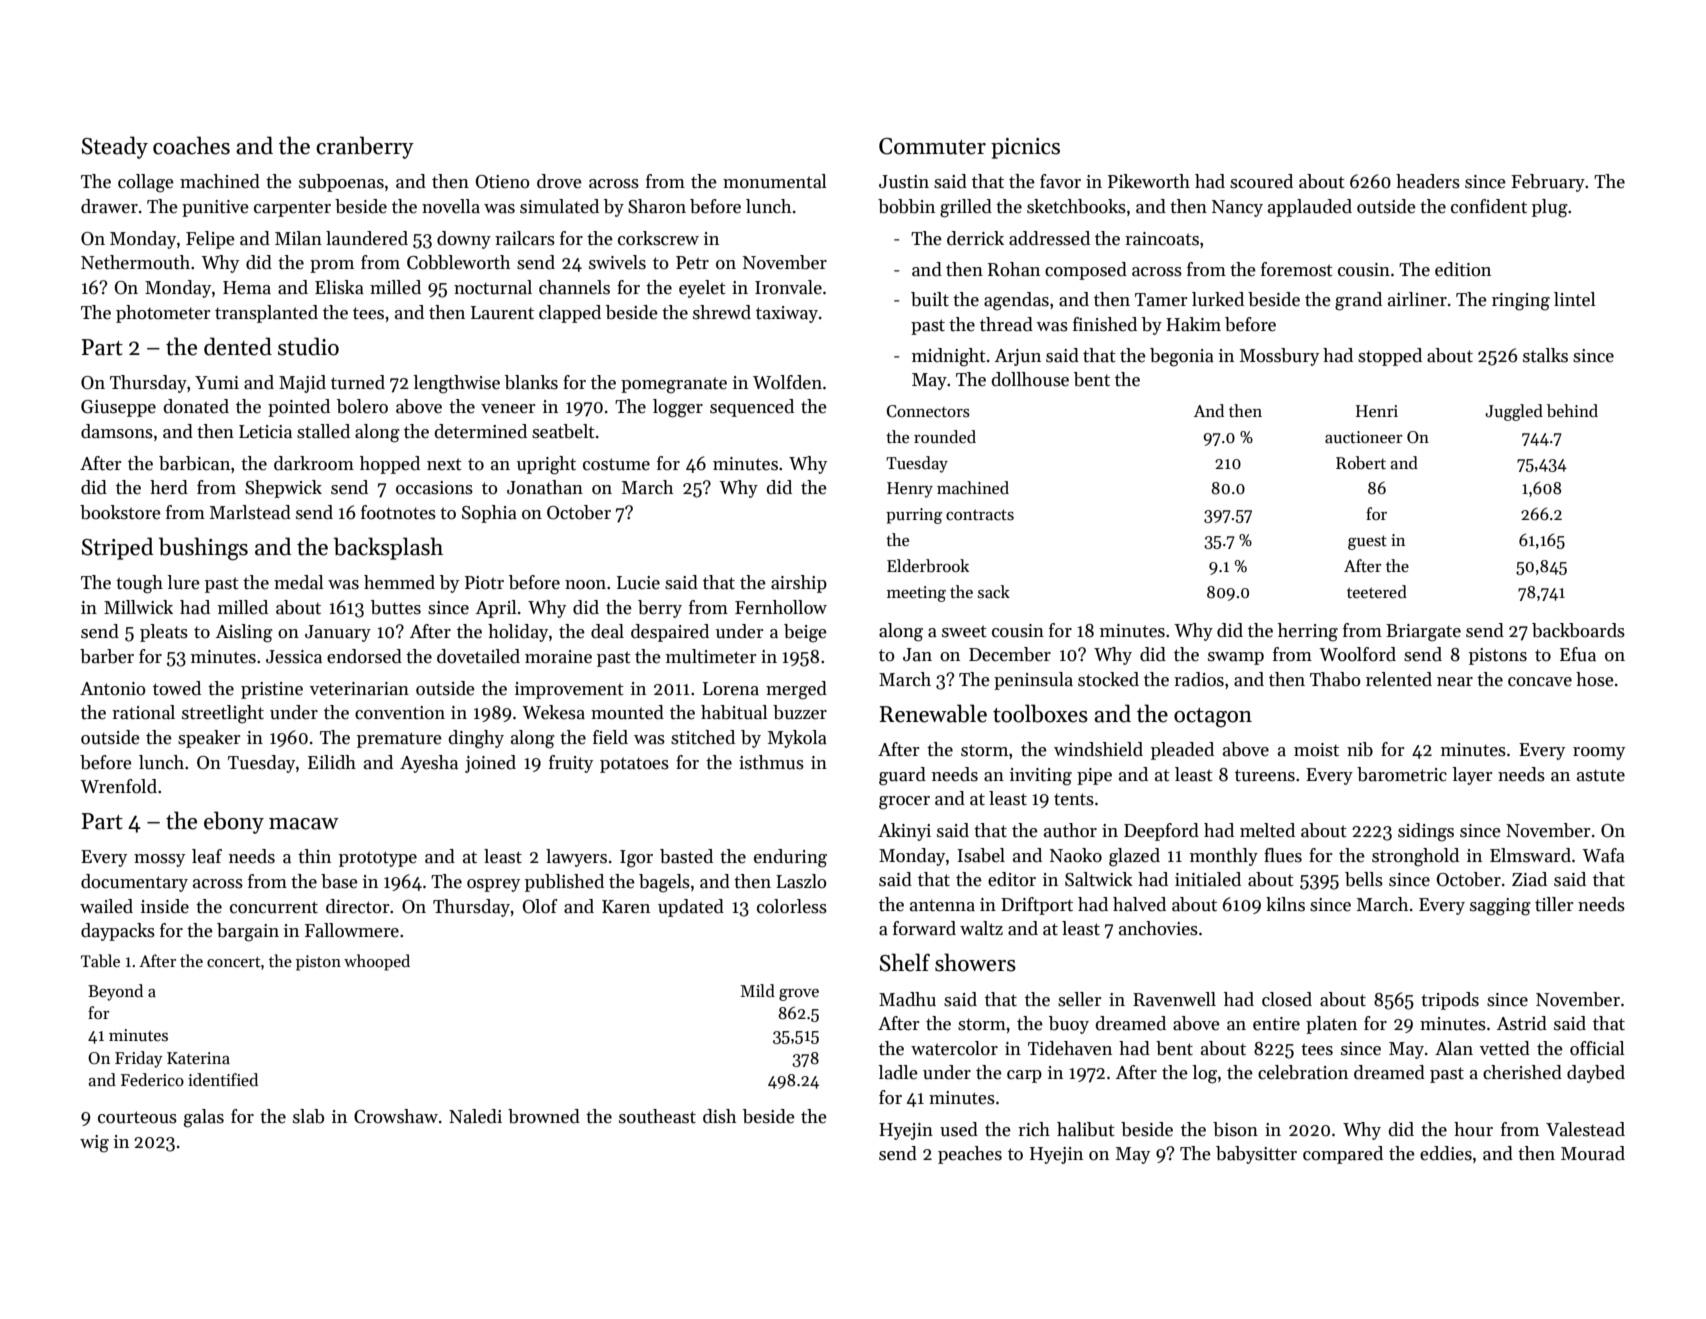 The width and height of the image is (1706, 1319). I want to click on contracts, so click(980, 515).
